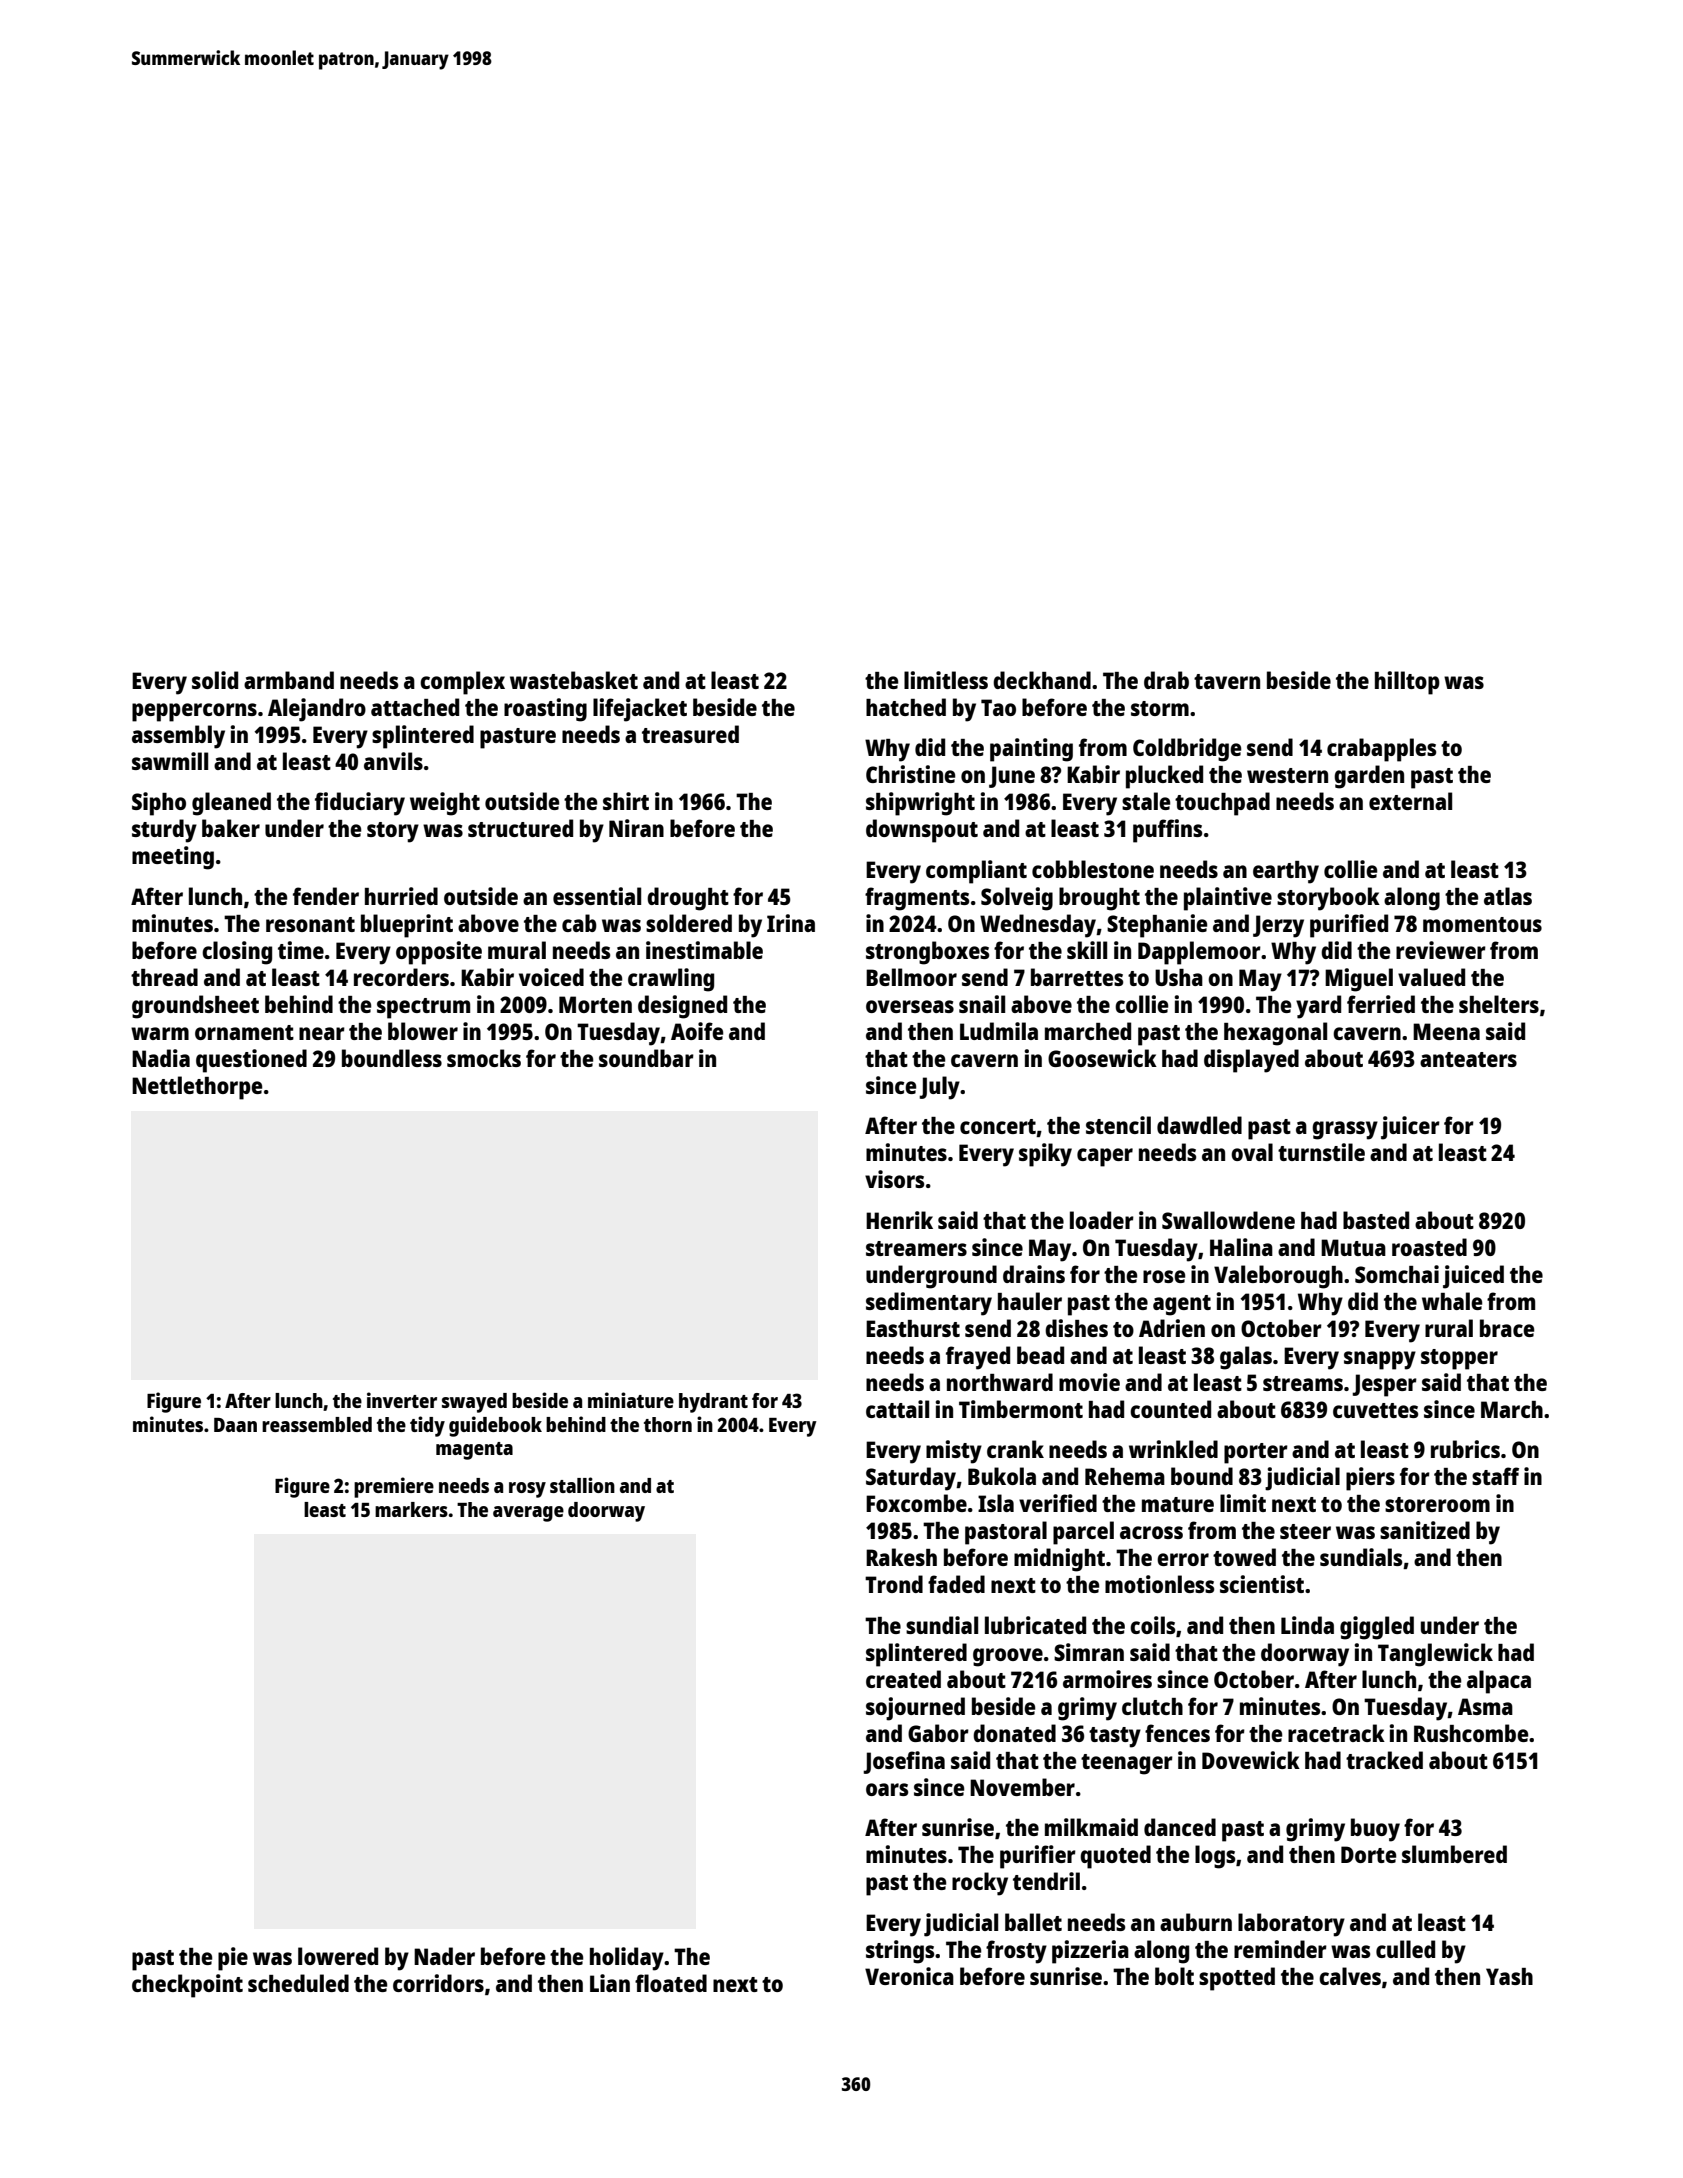  Describe the element at coordinates (887, 1789) in the page. I see `oars` at that location.
